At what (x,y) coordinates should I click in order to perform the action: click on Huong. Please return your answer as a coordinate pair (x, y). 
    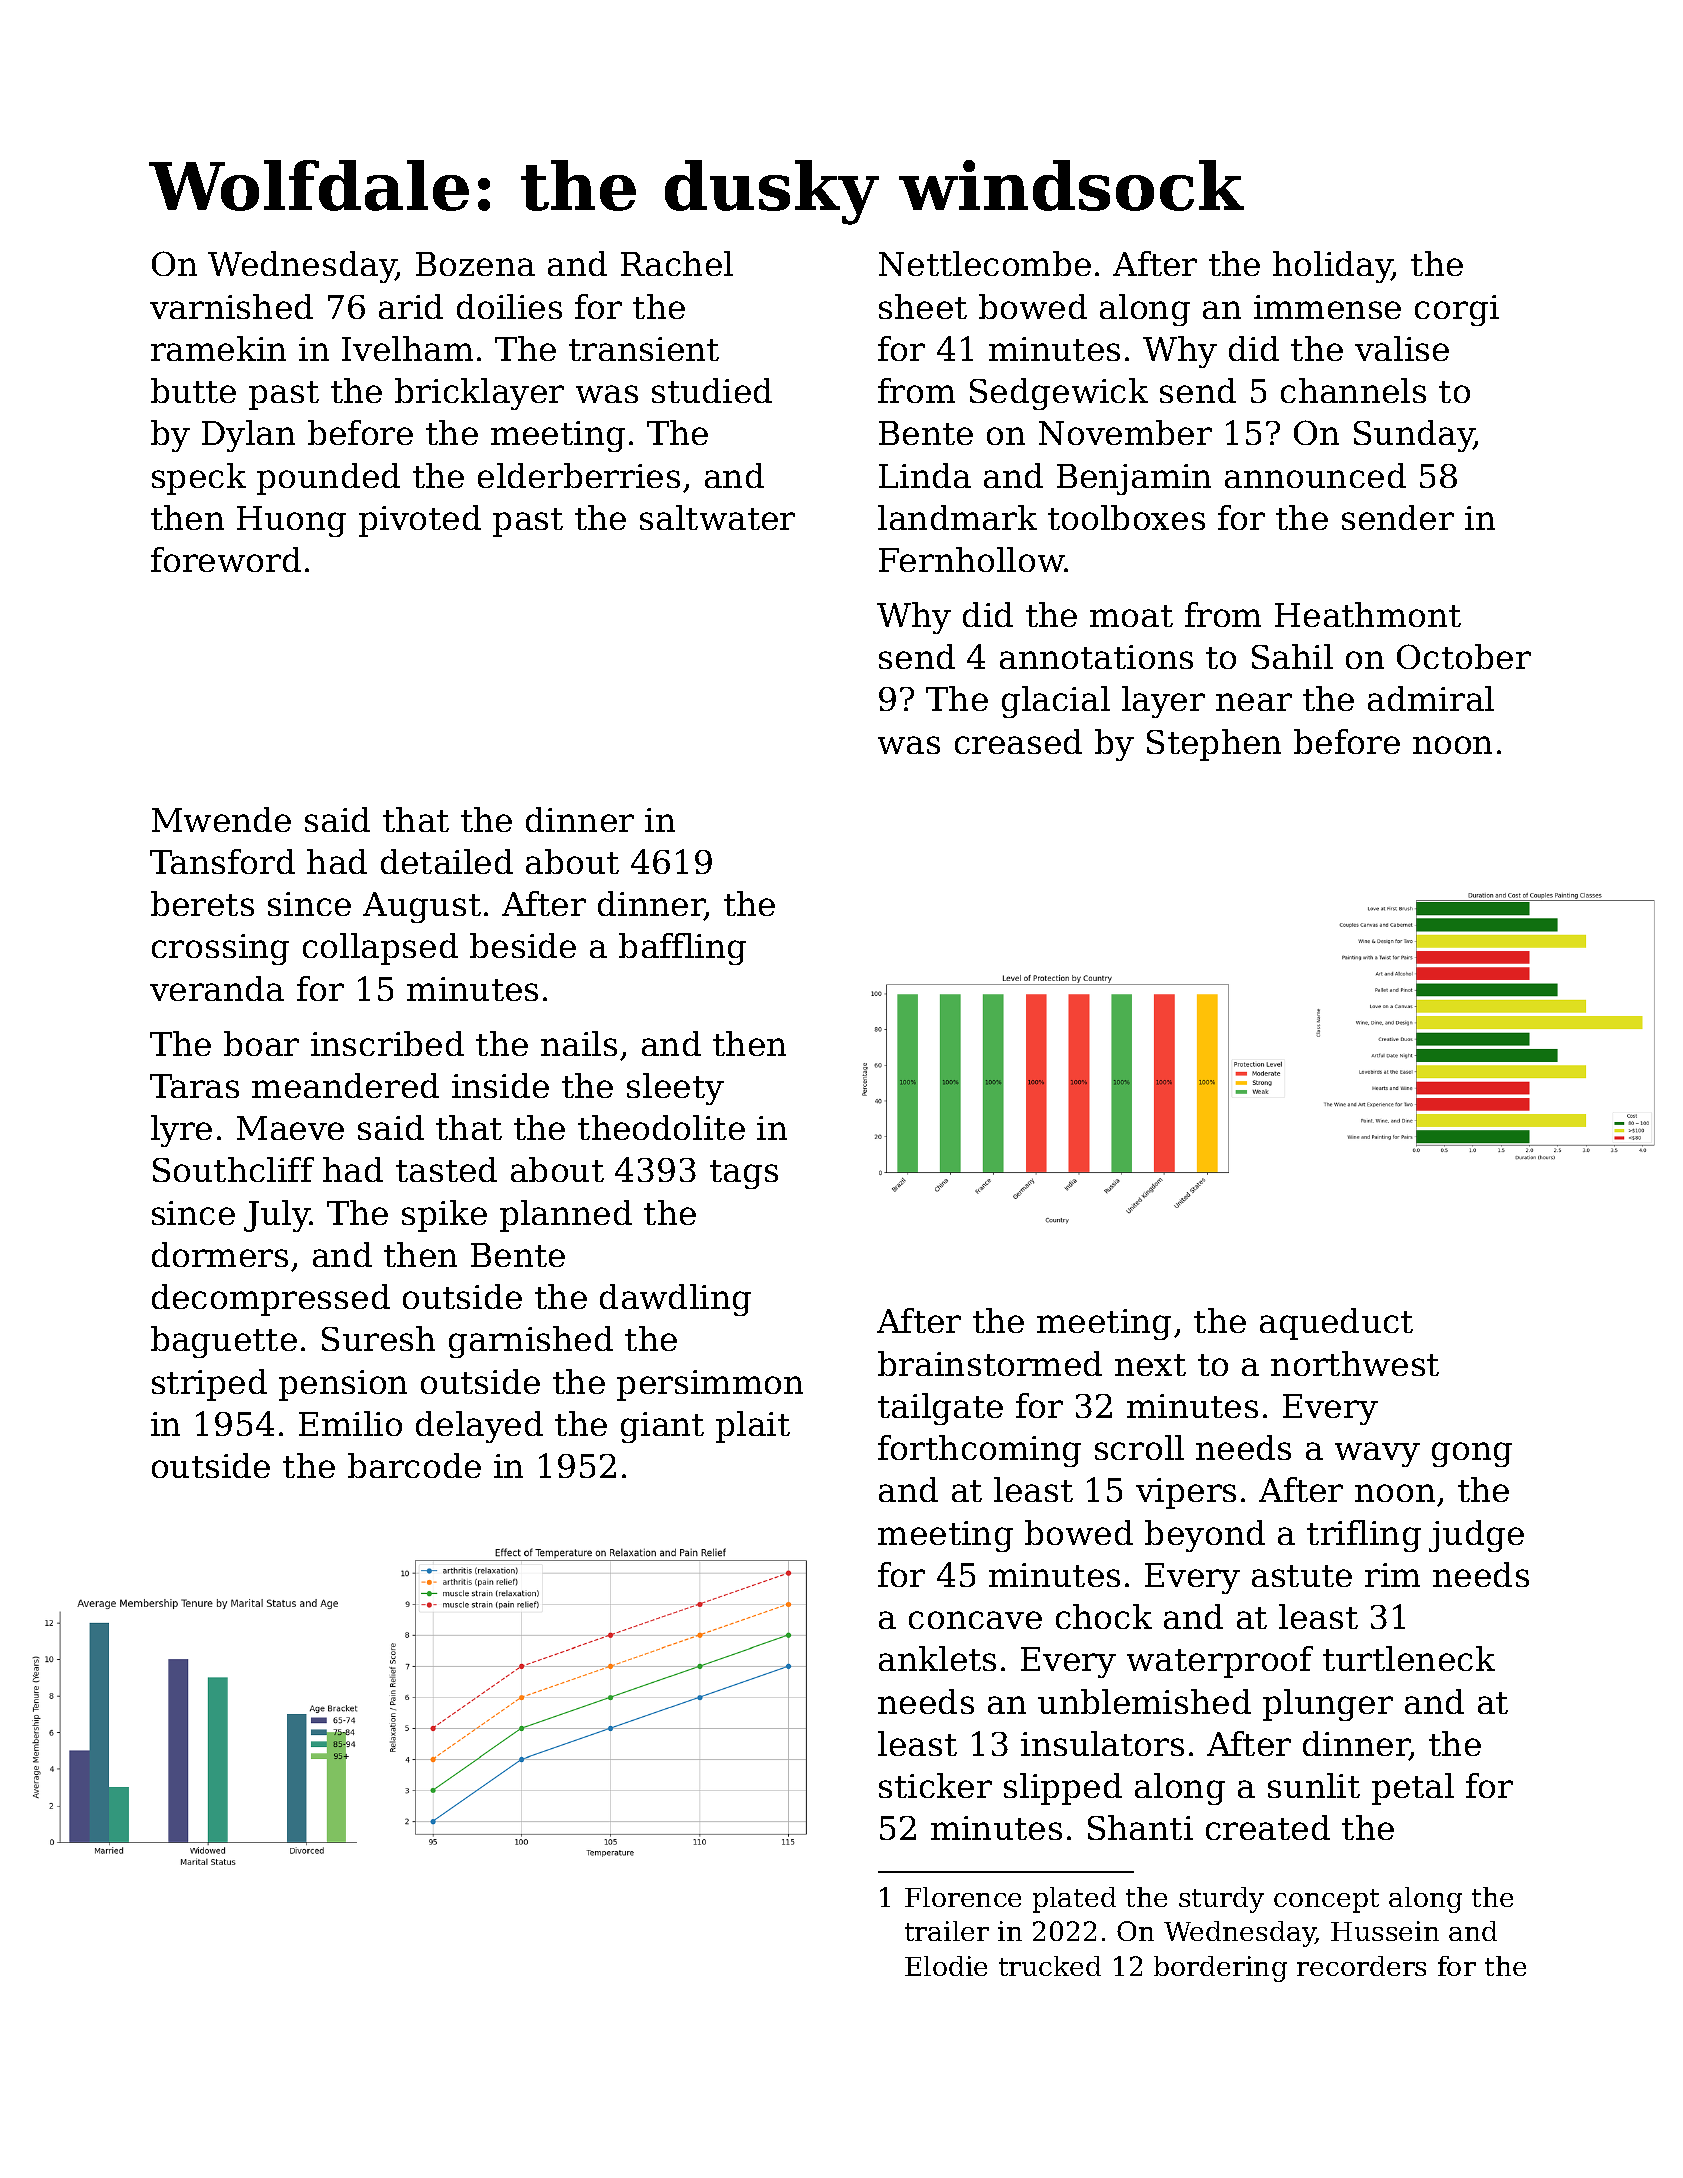
    Looking at the image, I should click on (291, 521).
